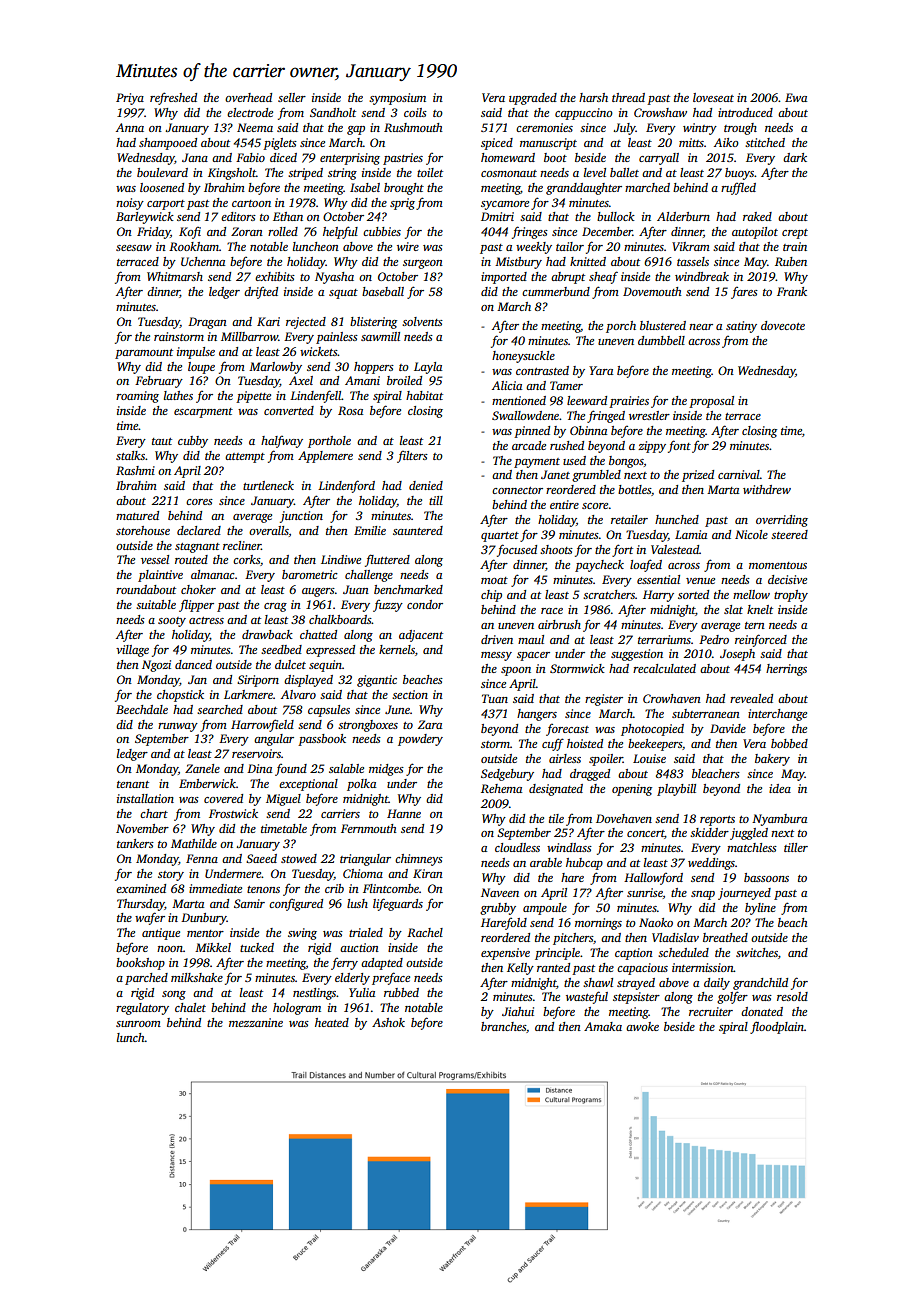  Describe the element at coordinates (162, 441) in the page. I see `taut` at that location.
